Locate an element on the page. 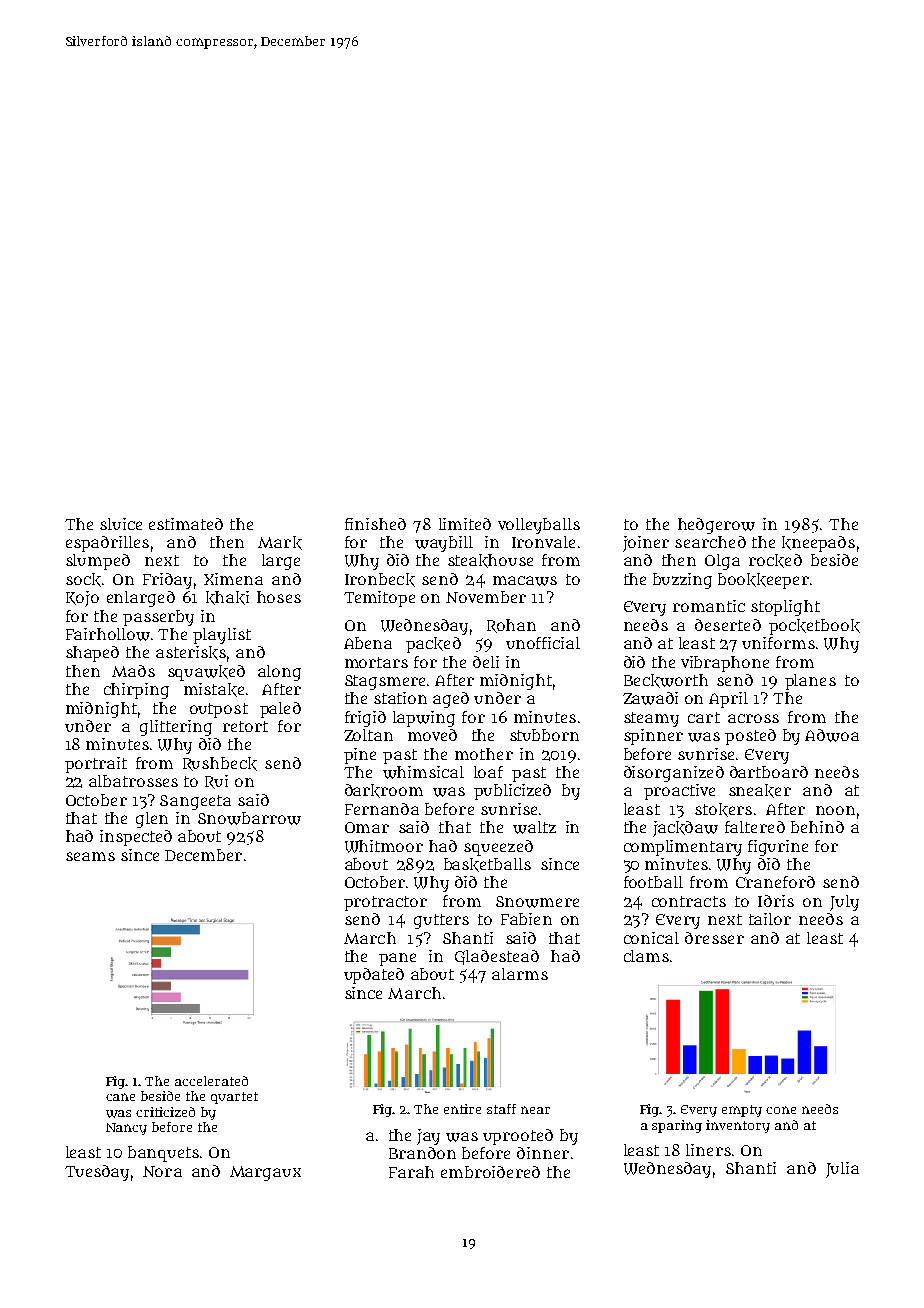  Fabien is located at coordinates (526, 919).
